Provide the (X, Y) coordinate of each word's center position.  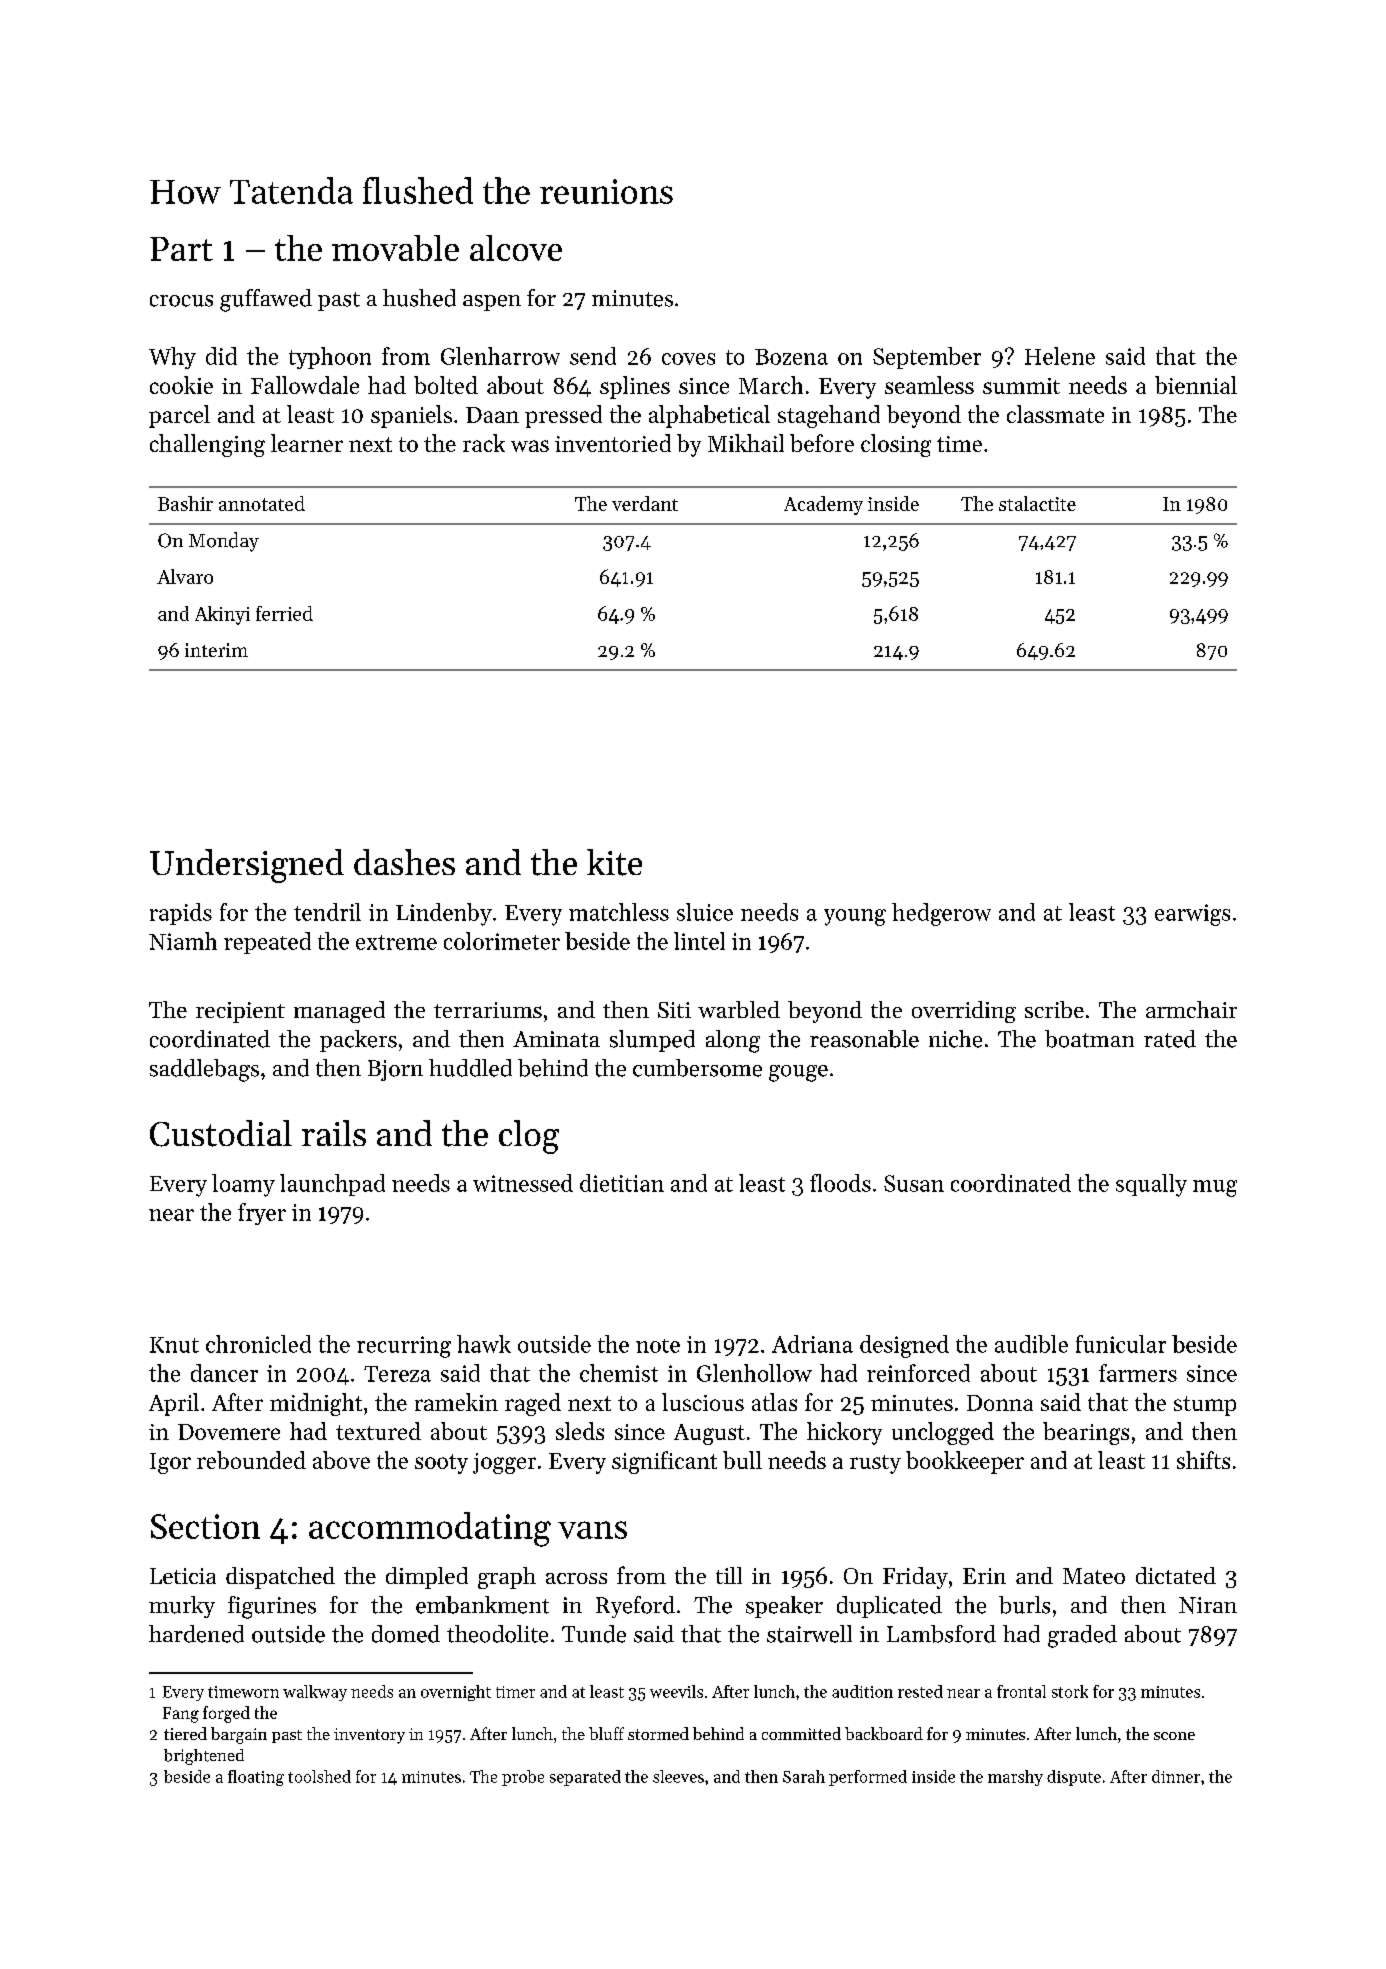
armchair (1191, 1009)
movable (395, 248)
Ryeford (635, 1607)
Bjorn (395, 1070)
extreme (396, 942)
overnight (456, 1693)
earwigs (1192, 915)
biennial (1196, 385)
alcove (516, 248)
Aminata (556, 1039)
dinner (1176, 1776)
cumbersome (697, 1068)
